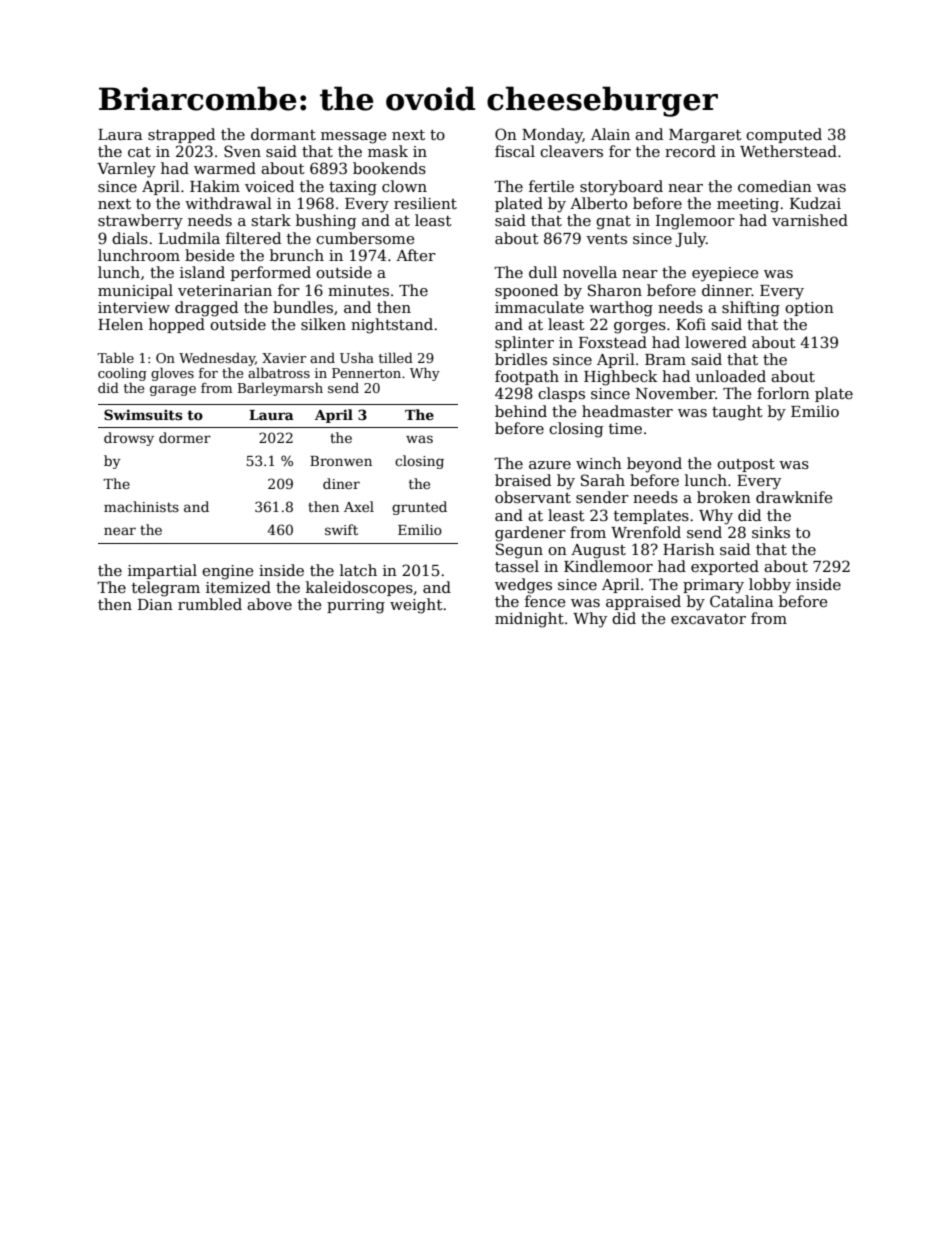 The height and width of the screenshot is (1233, 952). What do you see at coordinates (708, 619) in the screenshot?
I see `excavator` at bounding box center [708, 619].
